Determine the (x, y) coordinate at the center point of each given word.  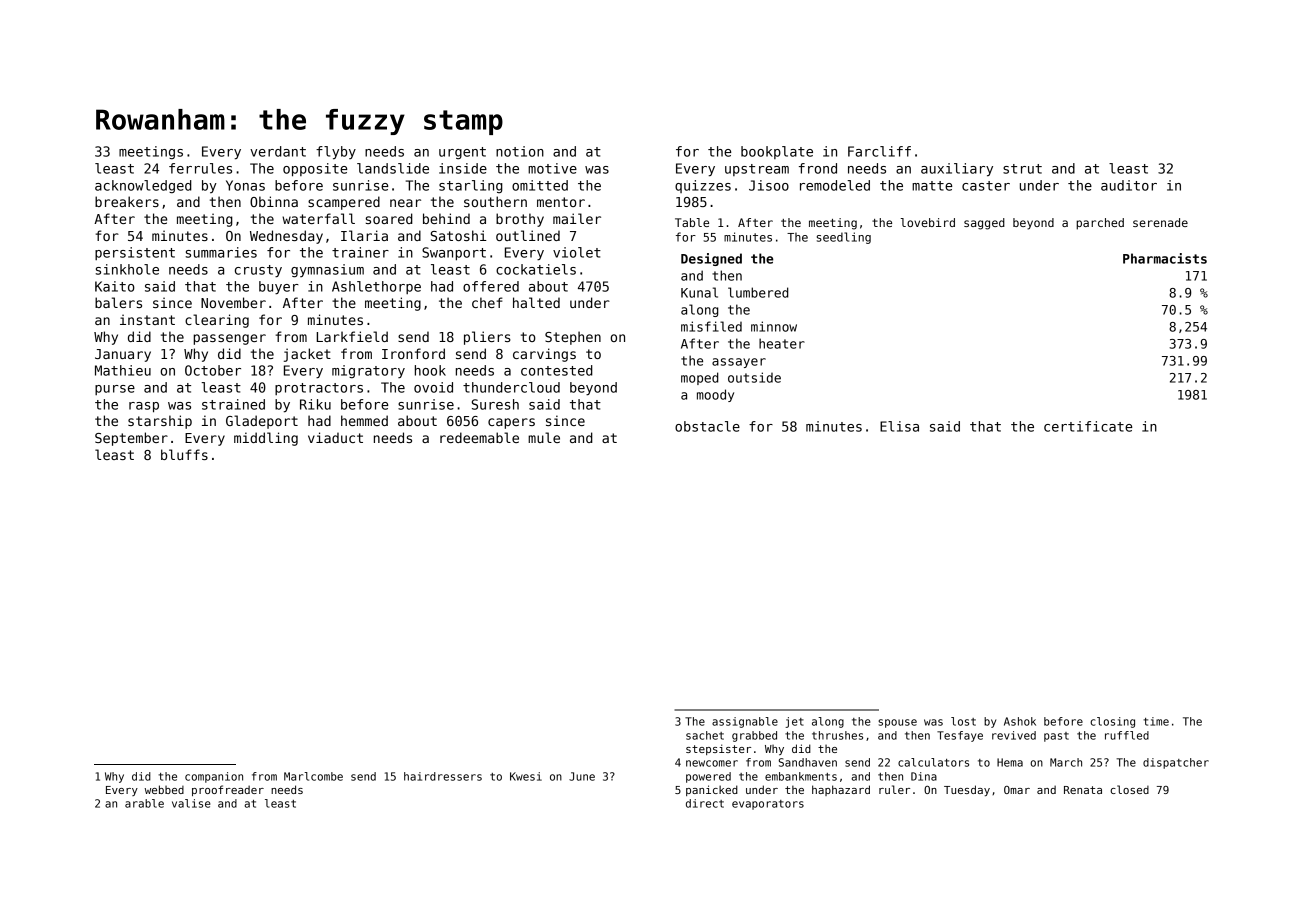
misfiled (711, 326)
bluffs (184, 454)
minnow (774, 326)
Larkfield (352, 336)
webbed (164, 789)
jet (794, 722)
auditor (1129, 185)
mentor (561, 202)
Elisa (899, 426)
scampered (344, 203)
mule (544, 437)
